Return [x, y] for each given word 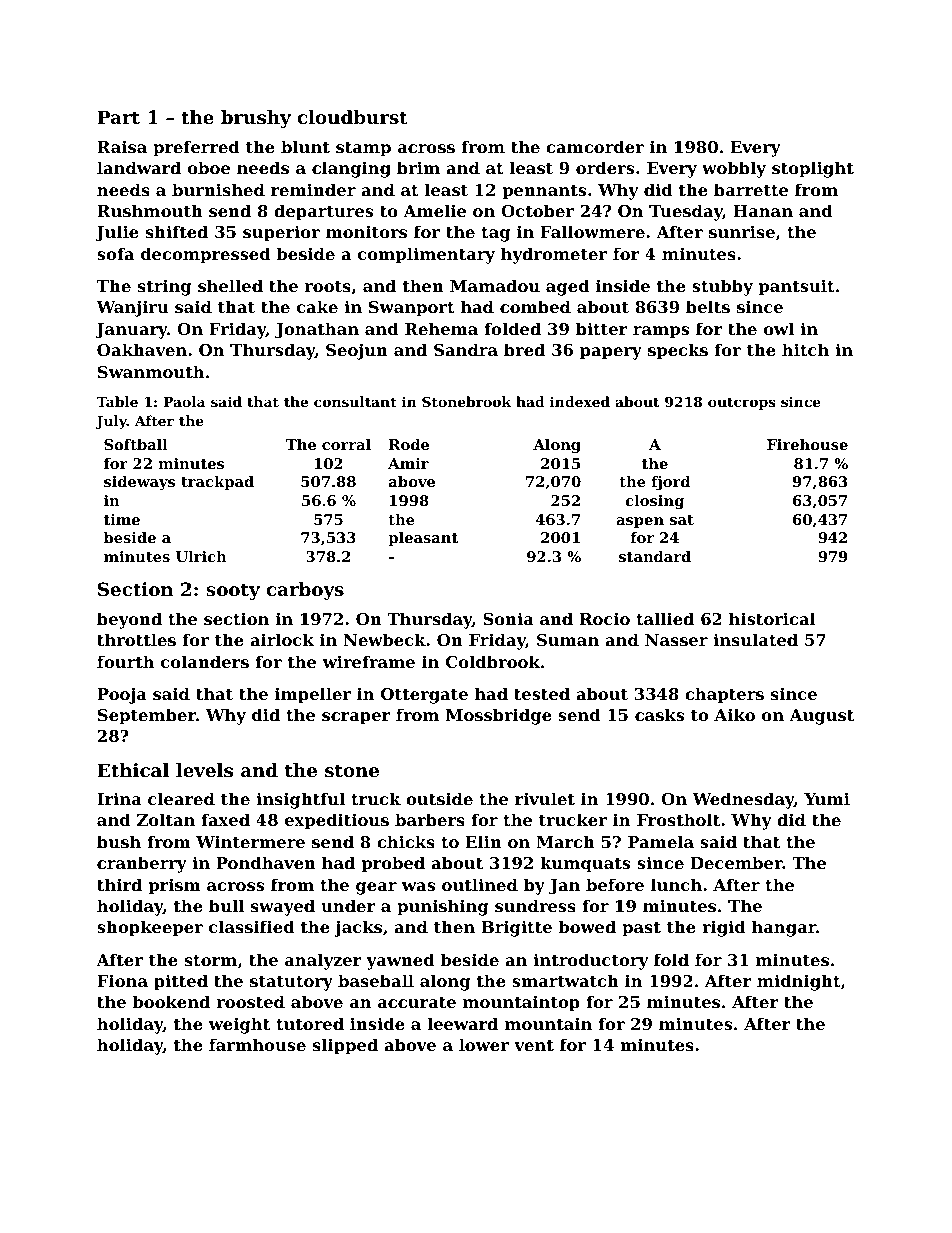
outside [439, 798]
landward [139, 167]
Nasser [676, 640]
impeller [313, 695]
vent [534, 1045]
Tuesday [686, 212]
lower [484, 1044]
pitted [181, 982]
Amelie [434, 210]
